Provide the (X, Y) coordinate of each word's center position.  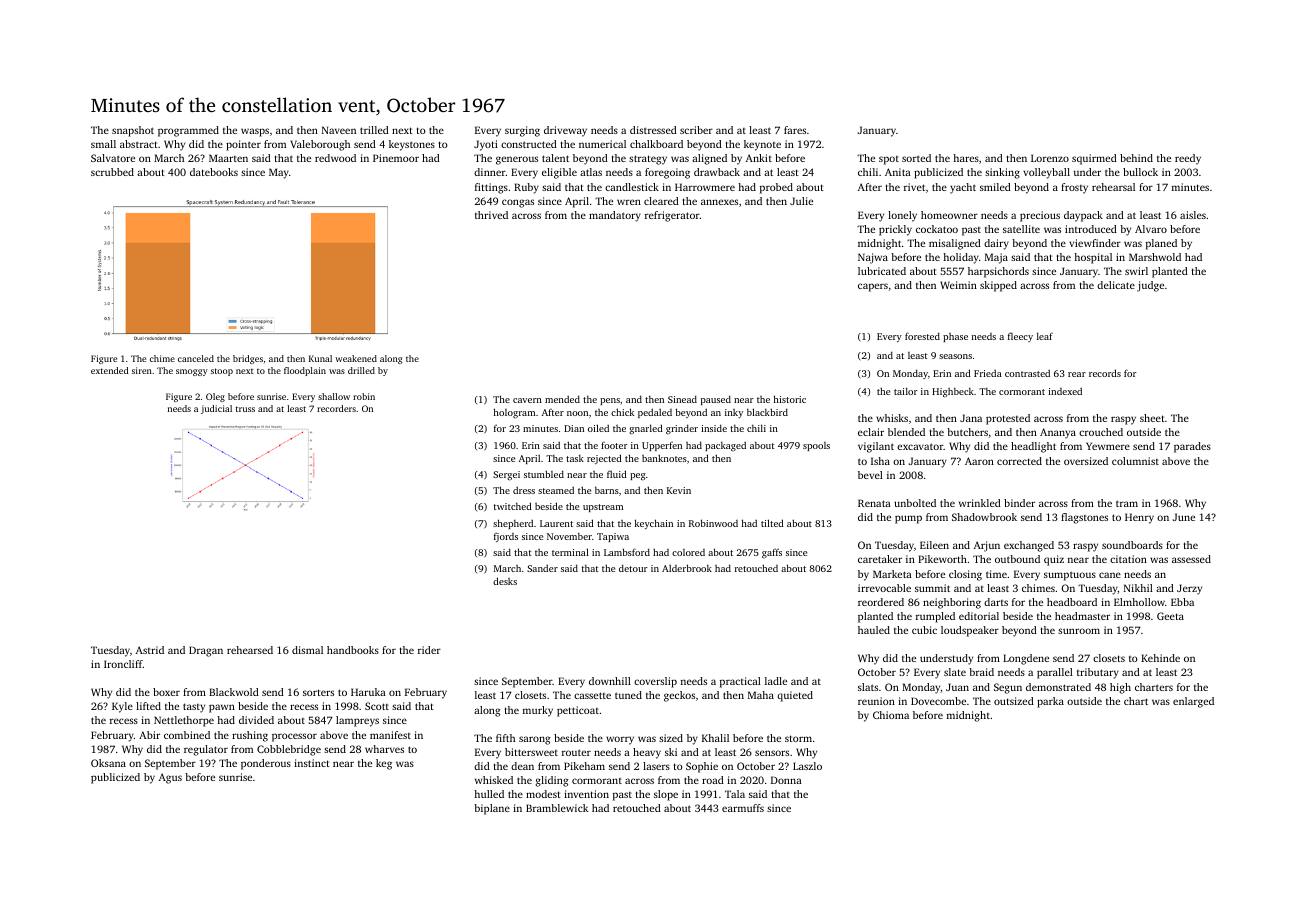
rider (429, 650)
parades (1192, 447)
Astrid (150, 650)
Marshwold (1155, 257)
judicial (216, 409)
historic (790, 399)
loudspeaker (970, 631)
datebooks (214, 172)
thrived (491, 215)
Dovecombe (938, 701)
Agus (170, 778)
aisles (1193, 215)
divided (256, 720)
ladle (776, 681)
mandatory (615, 216)
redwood (335, 158)
